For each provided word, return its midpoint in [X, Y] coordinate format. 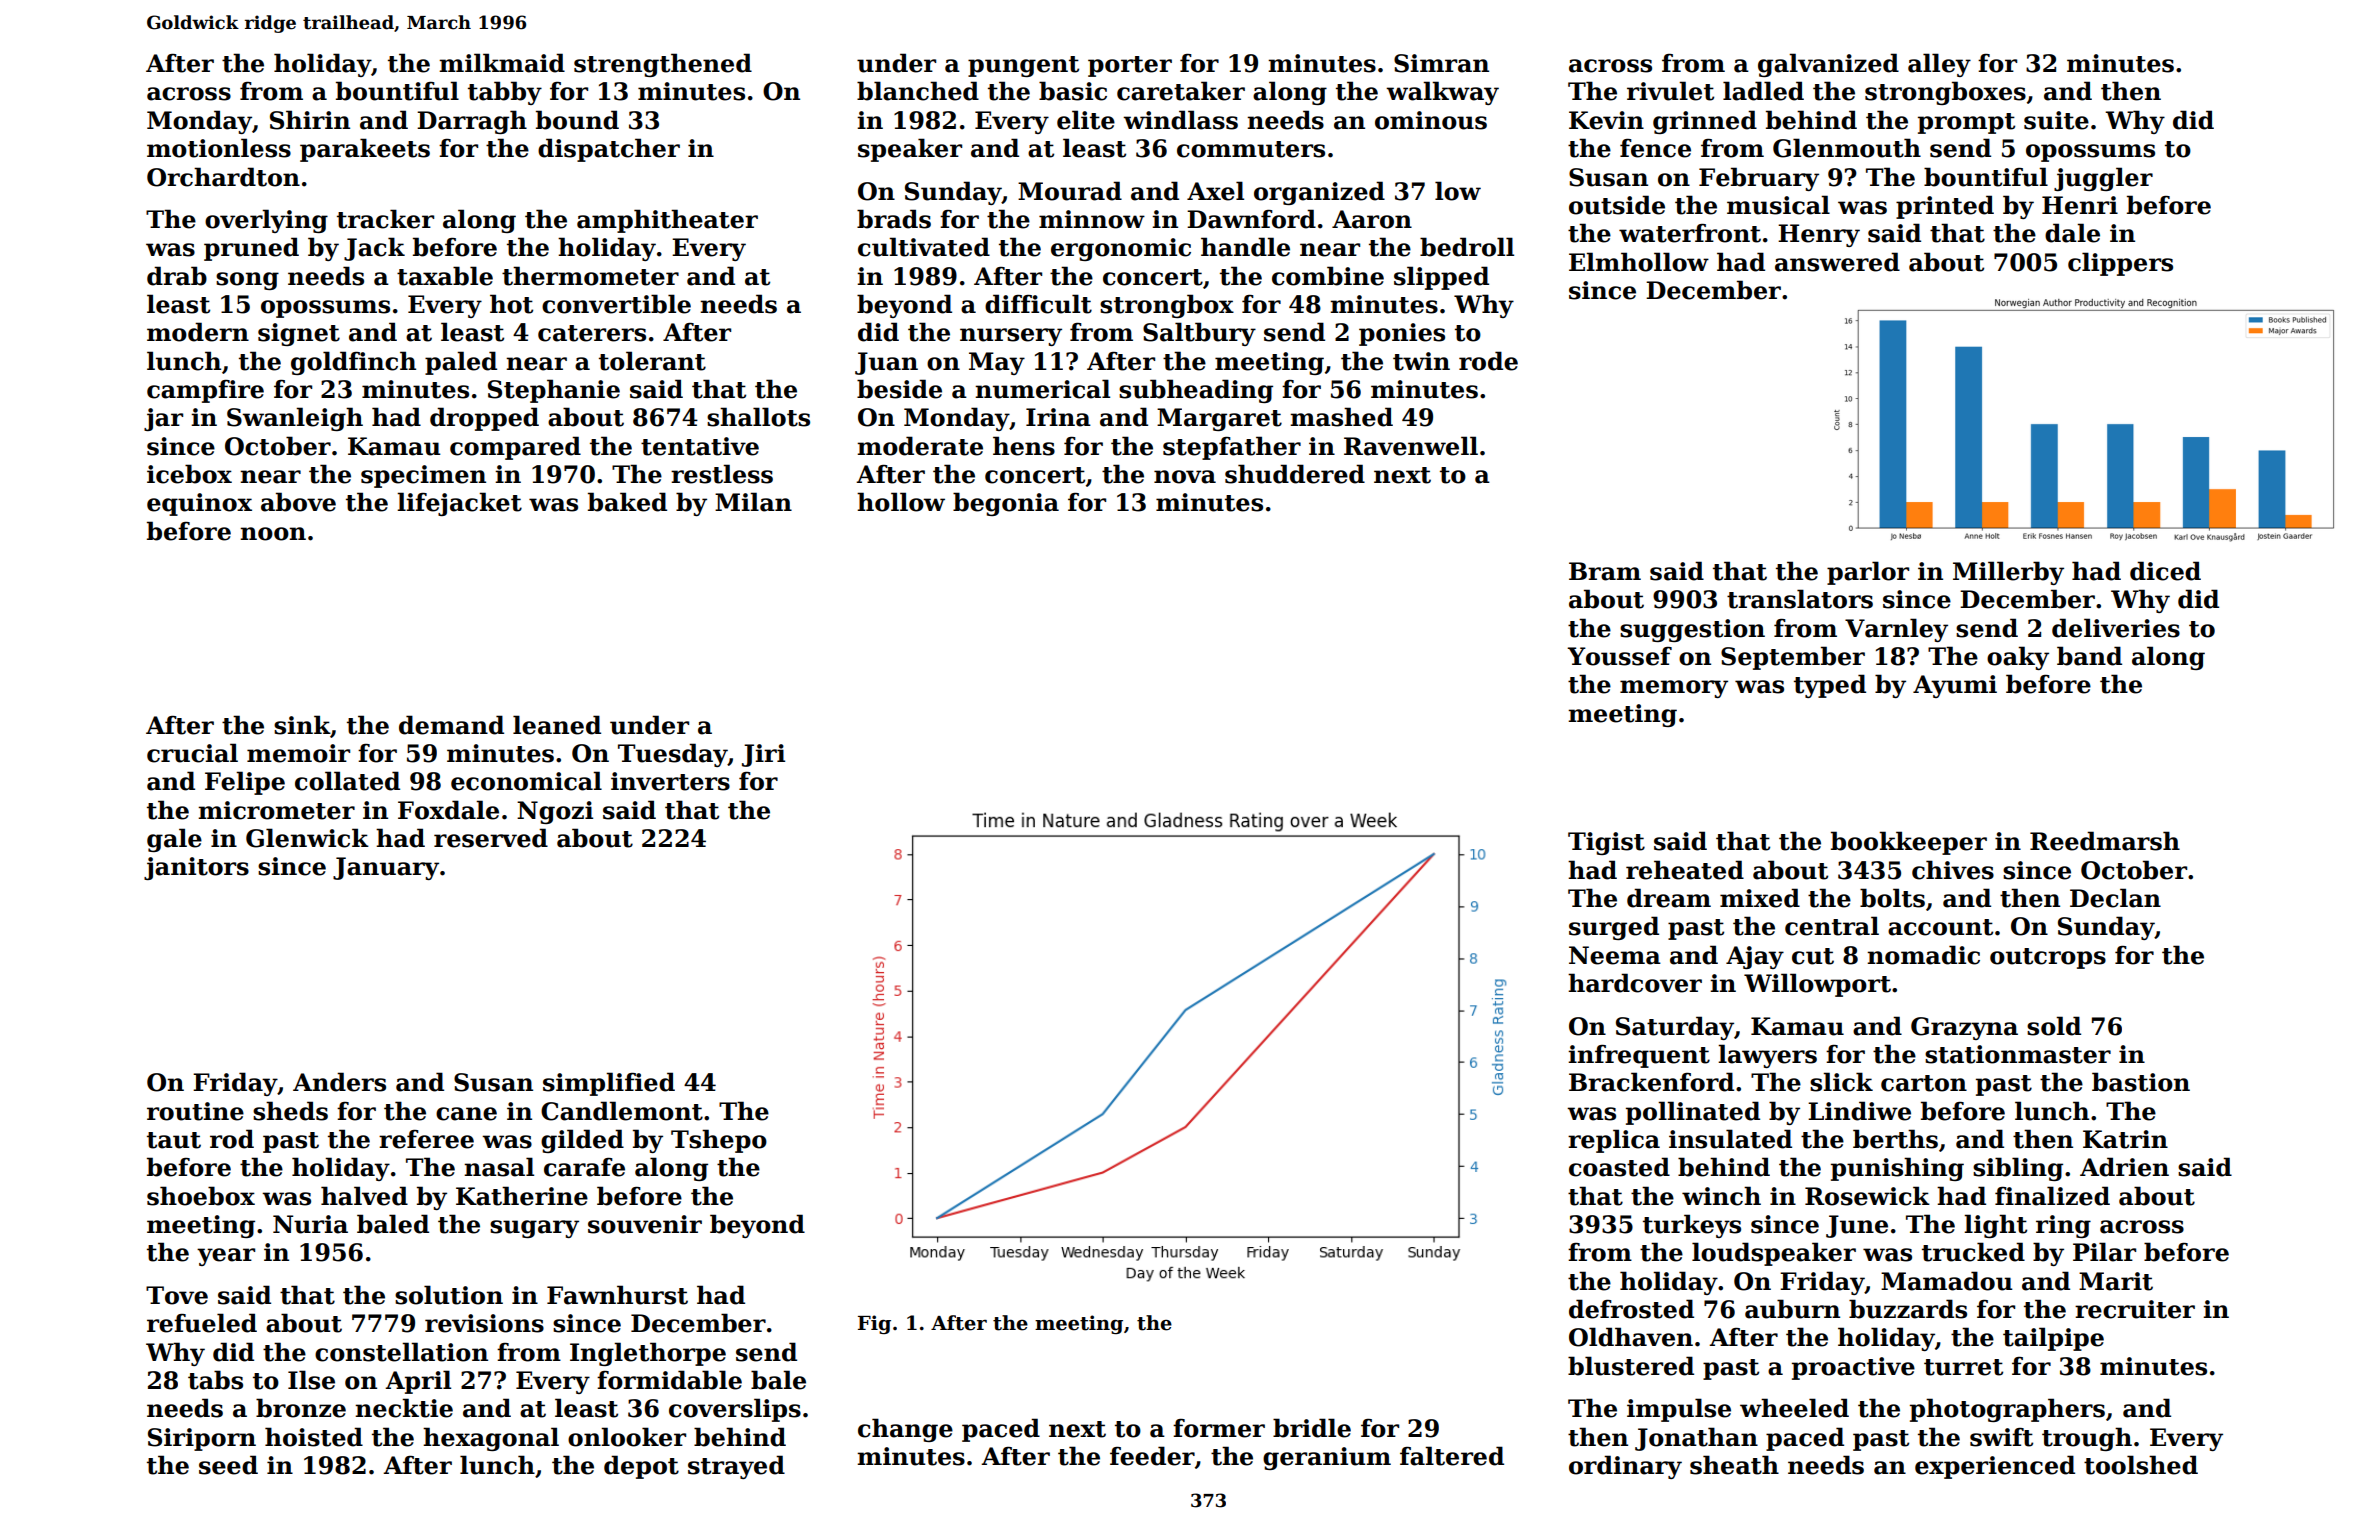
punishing [1897, 1169]
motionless [219, 148]
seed [228, 1465]
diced [2165, 571]
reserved [491, 838]
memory [1674, 689]
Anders [339, 1082]
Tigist [1606, 843]
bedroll [1467, 247]
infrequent [1639, 1056]
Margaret [1219, 419]
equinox [199, 504]
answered [1837, 262]
